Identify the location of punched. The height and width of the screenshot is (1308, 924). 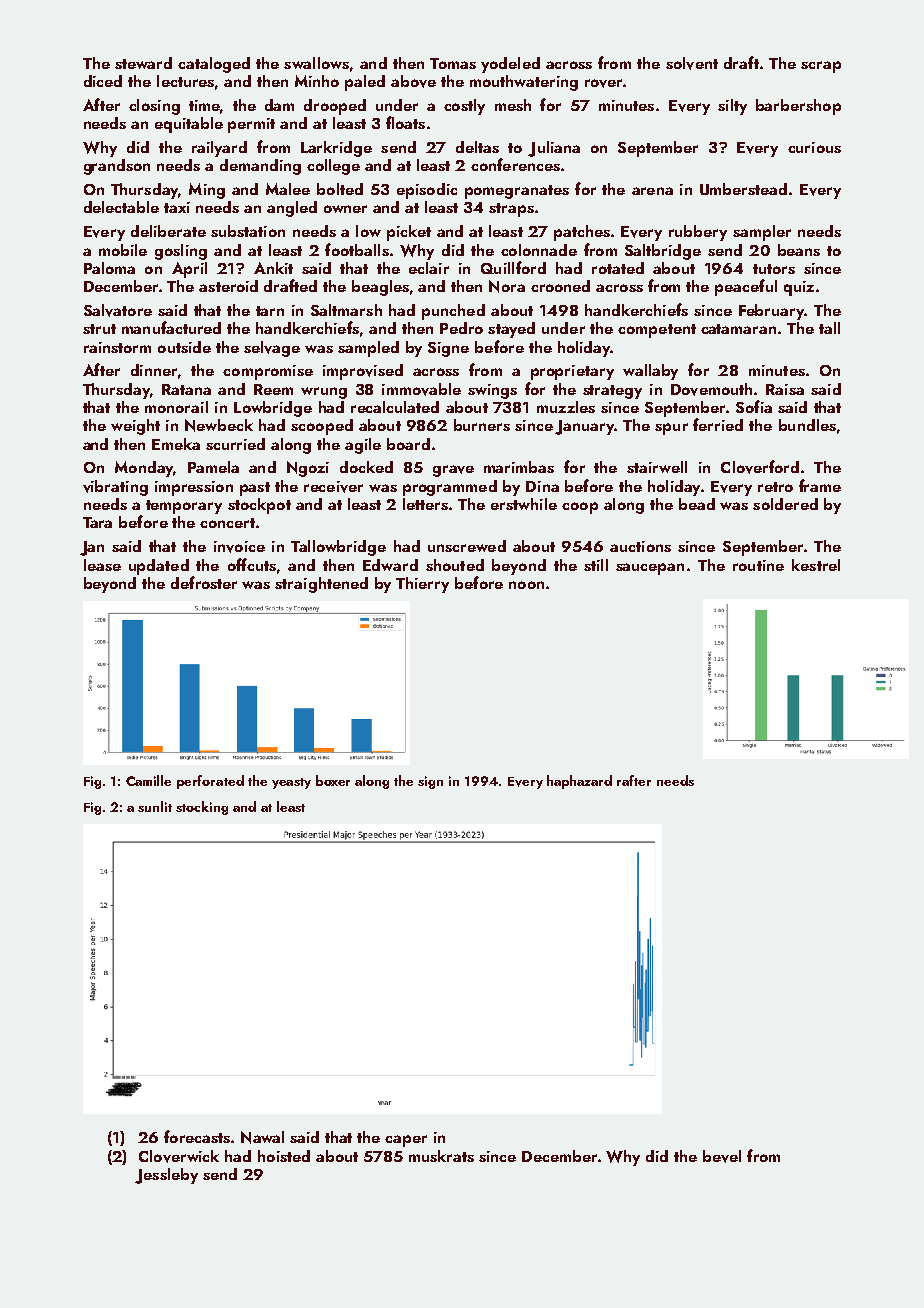
(453, 312).
